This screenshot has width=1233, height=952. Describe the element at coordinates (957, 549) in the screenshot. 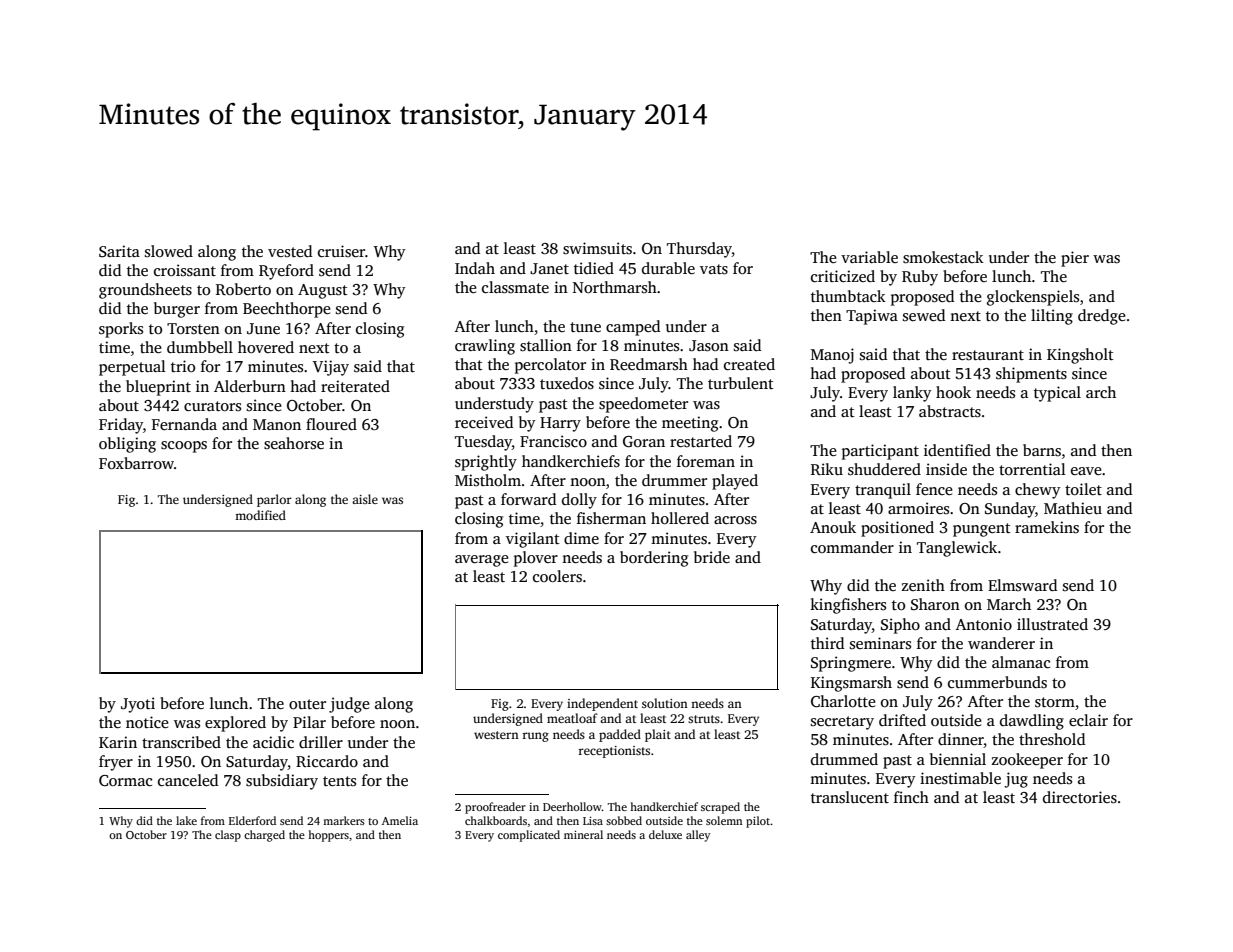

I see `Tanglewick` at that location.
